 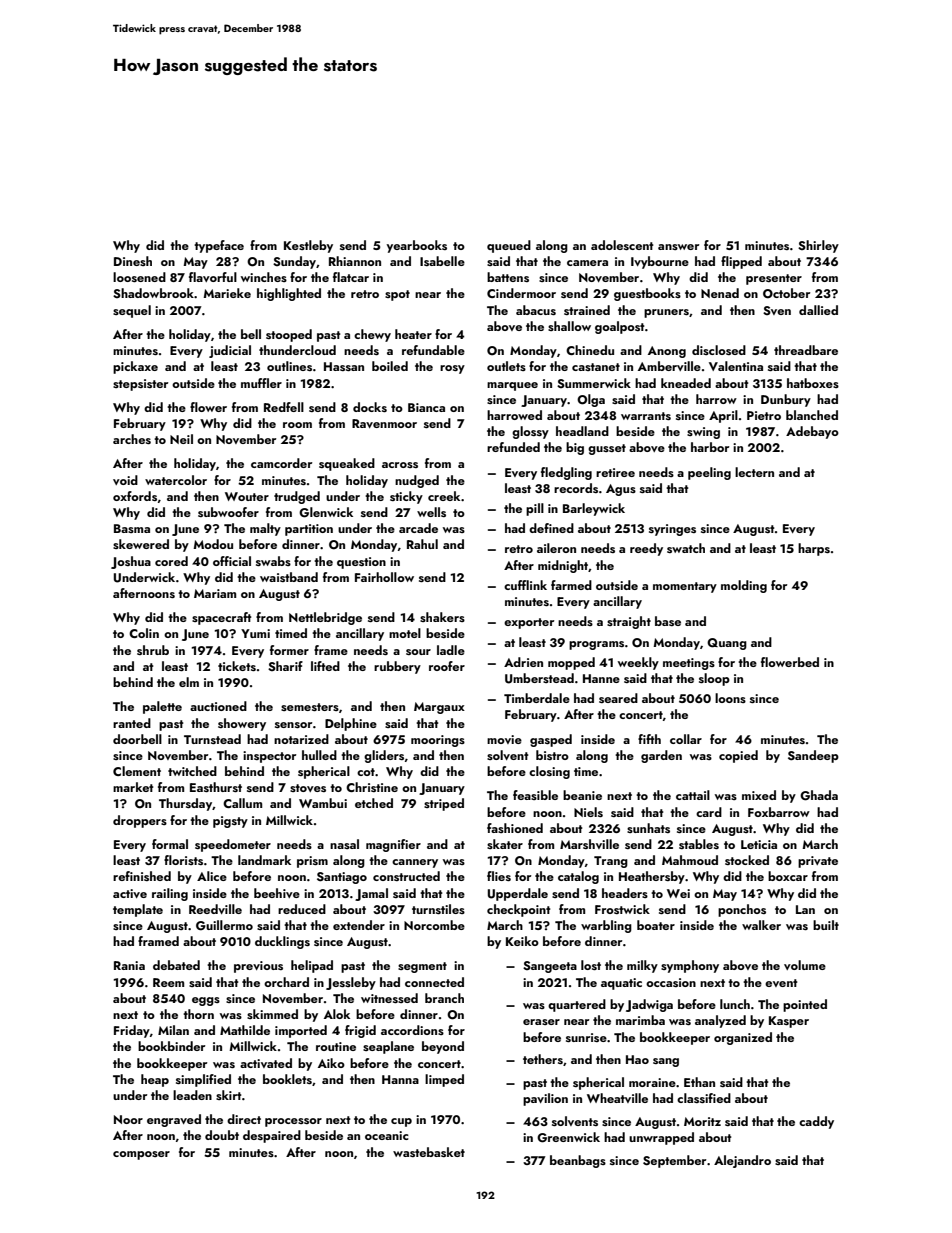 What do you see at coordinates (261, 383) in the screenshot?
I see `muffler` at bounding box center [261, 383].
